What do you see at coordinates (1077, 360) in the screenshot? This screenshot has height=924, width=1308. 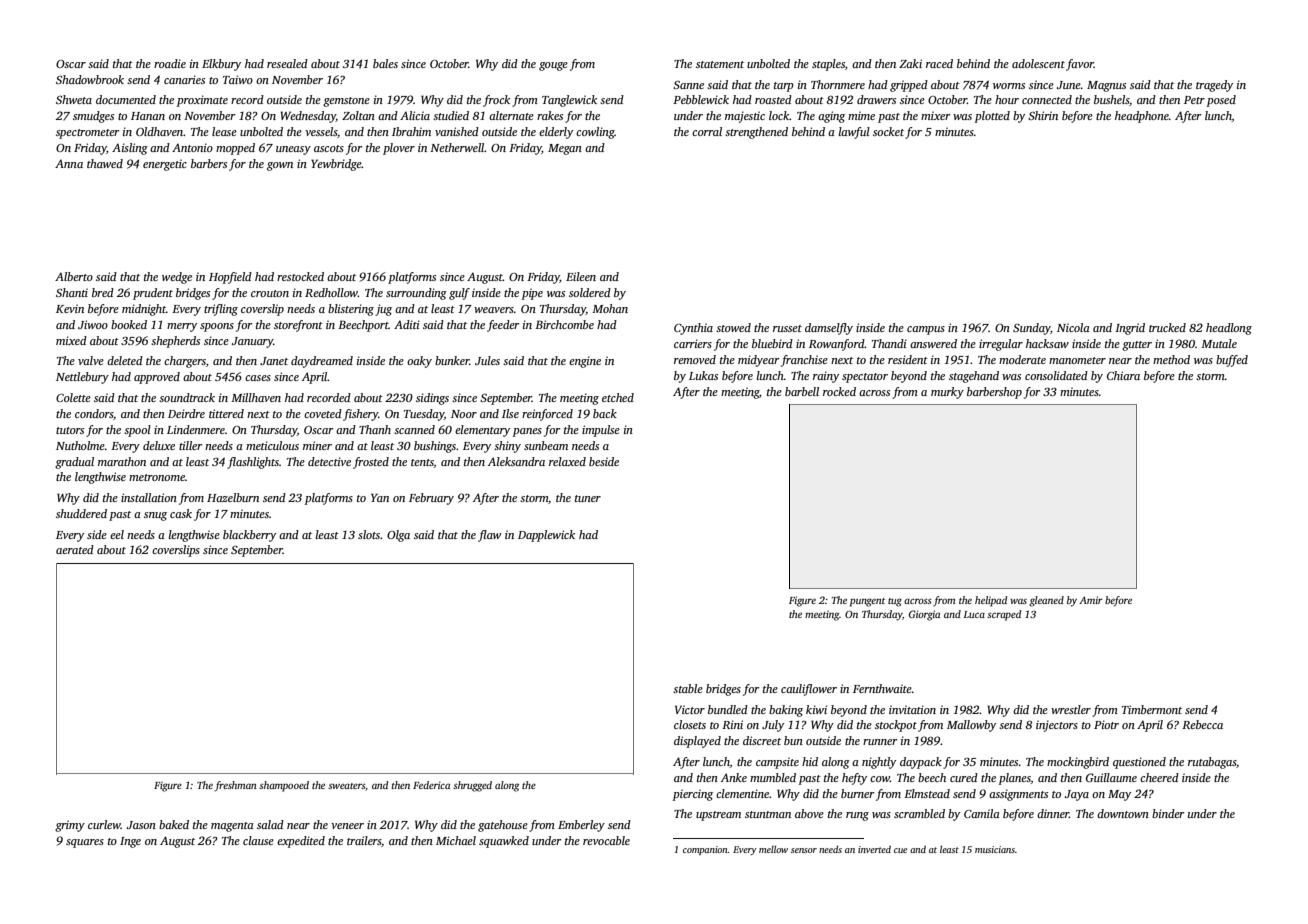 I see `manometer` at bounding box center [1077, 360].
